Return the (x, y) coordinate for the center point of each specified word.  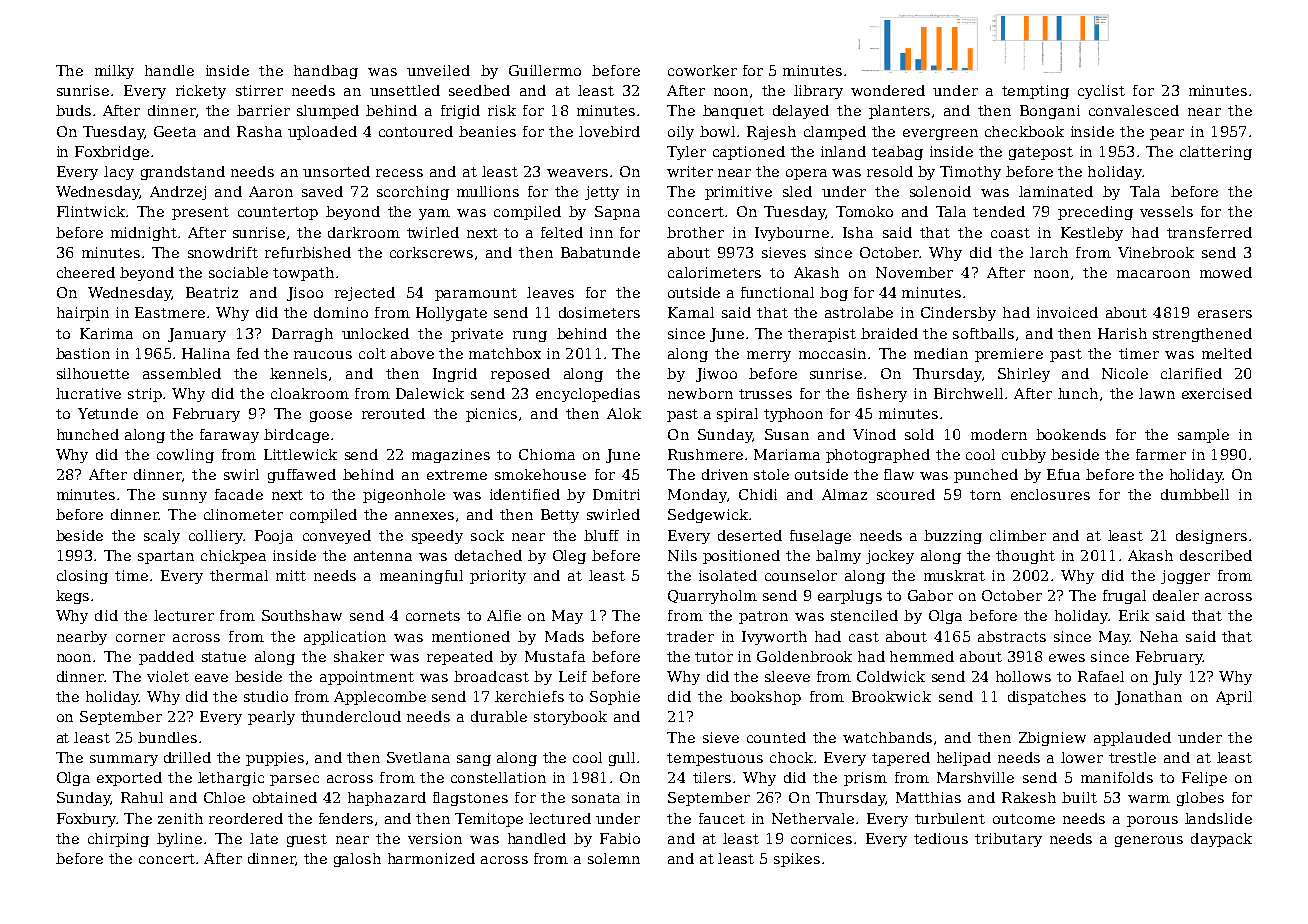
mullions (488, 191)
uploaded (322, 133)
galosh (357, 860)
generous (1149, 841)
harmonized (431, 858)
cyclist (1101, 92)
